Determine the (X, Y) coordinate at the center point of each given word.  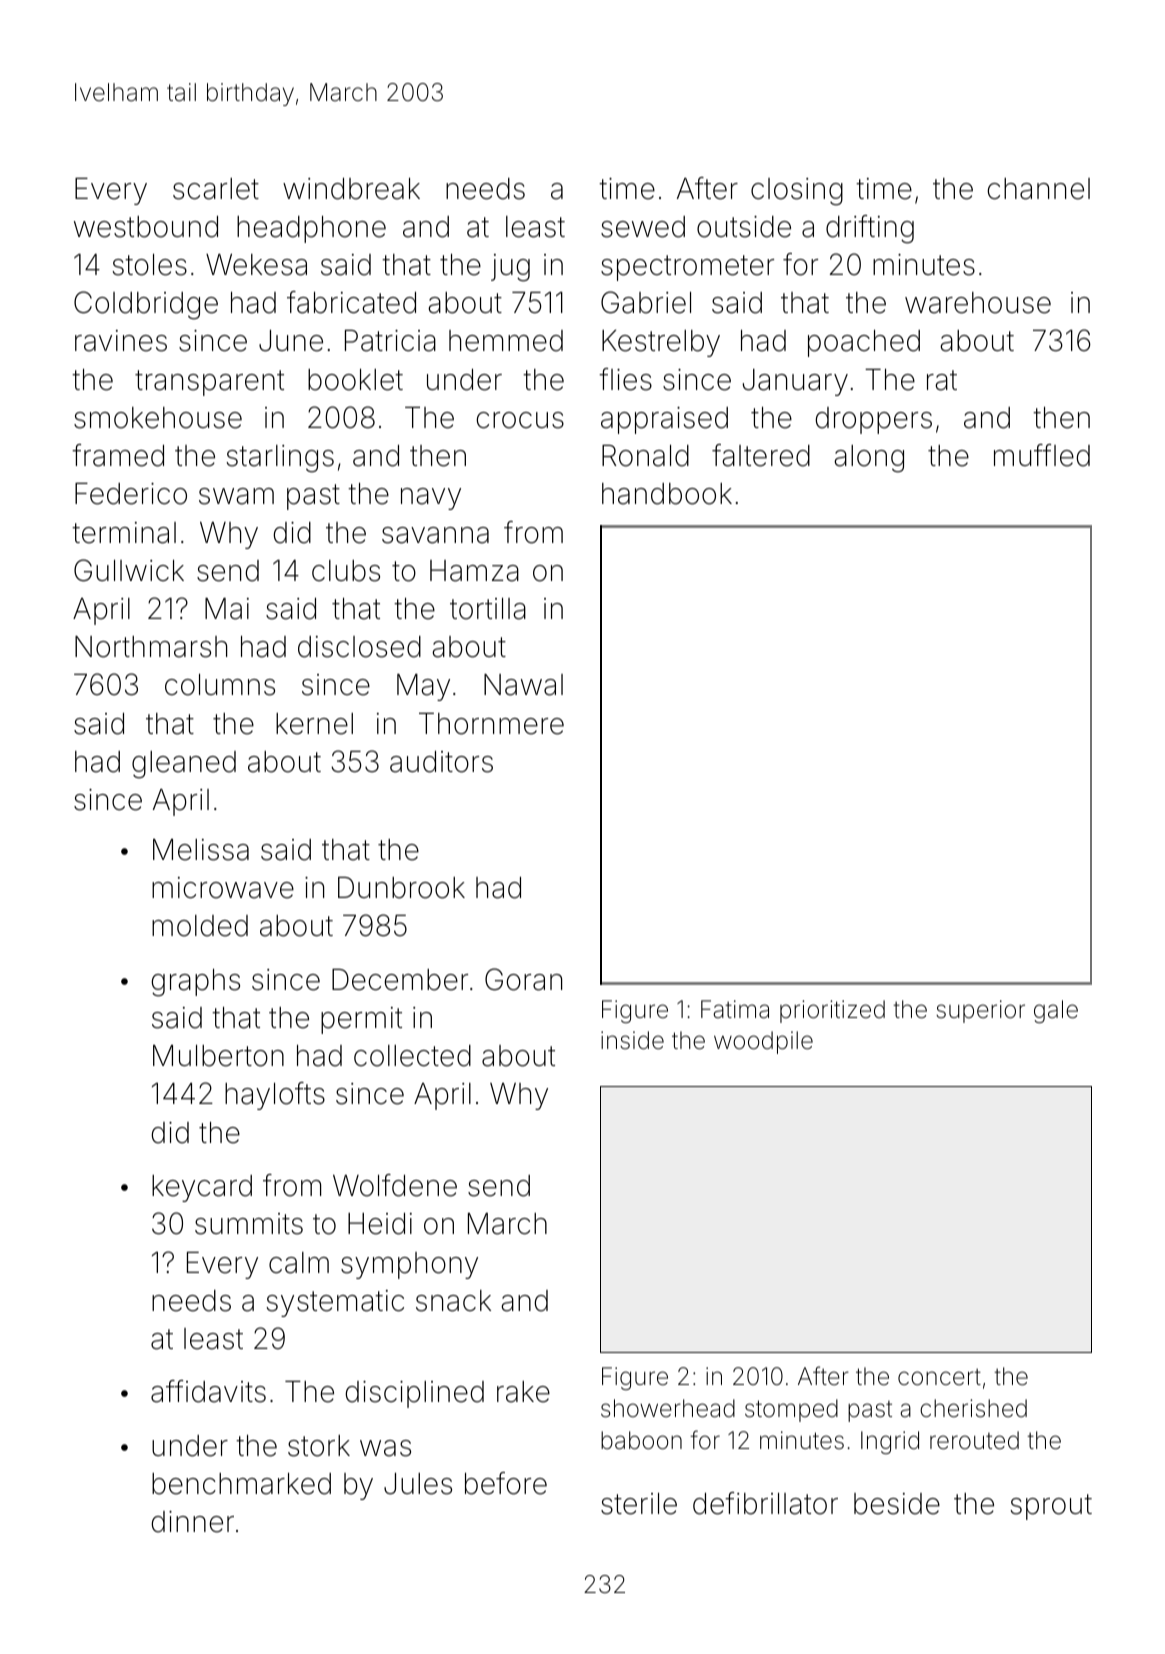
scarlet (216, 189)
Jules (418, 1484)
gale (1056, 1011)
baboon (641, 1440)
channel (1039, 189)
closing (797, 192)
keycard (202, 1188)
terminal (124, 533)
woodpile (763, 1042)
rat (942, 380)
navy (431, 499)
